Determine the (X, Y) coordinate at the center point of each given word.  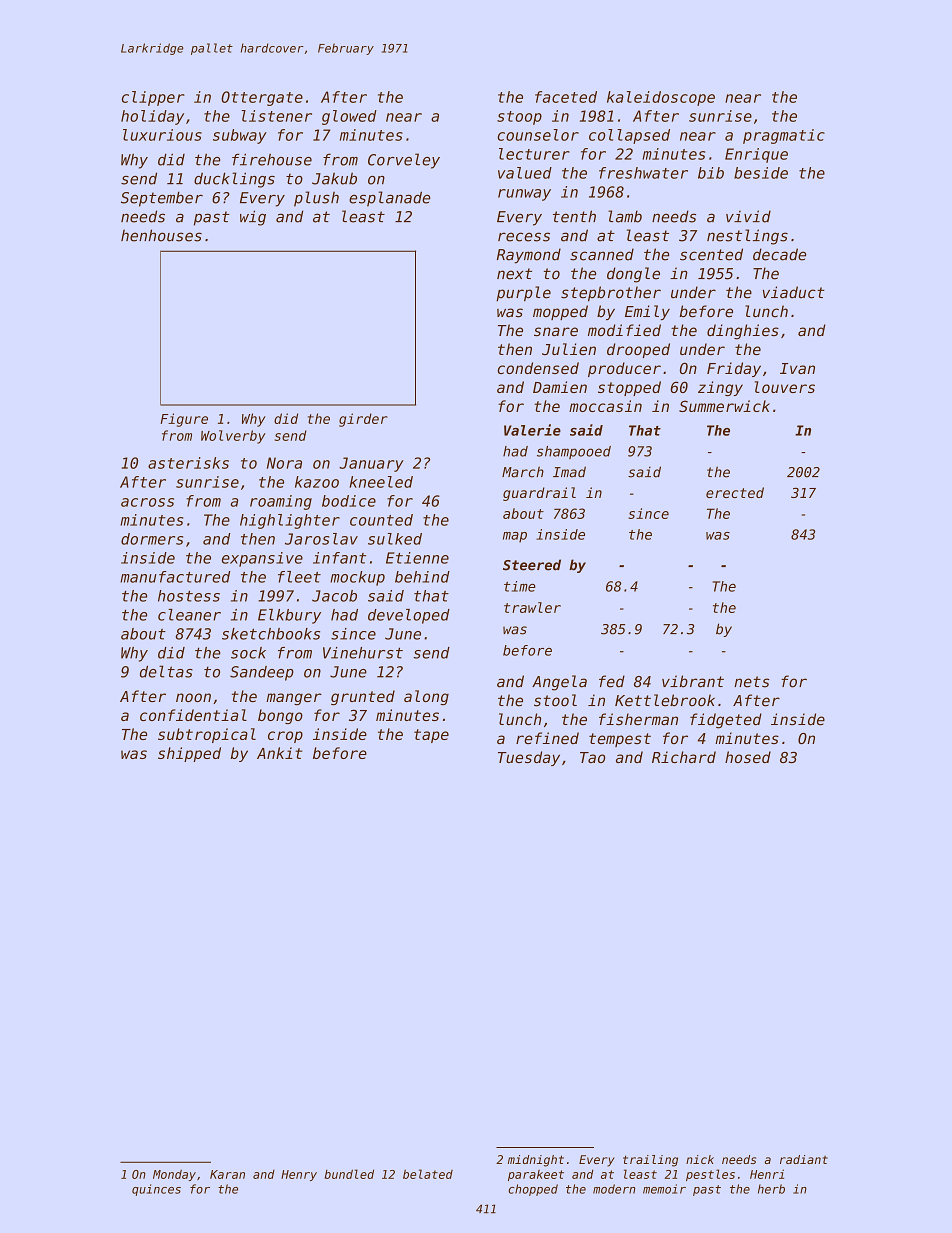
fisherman (638, 719)
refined (547, 738)
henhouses (161, 235)
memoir (664, 1189)
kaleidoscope (661, 98)
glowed (349, 117)
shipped (189, 754)
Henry (299, 1175)
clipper (153, 98)
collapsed (629, 136)
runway (524, 195)
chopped (533, 1190)
